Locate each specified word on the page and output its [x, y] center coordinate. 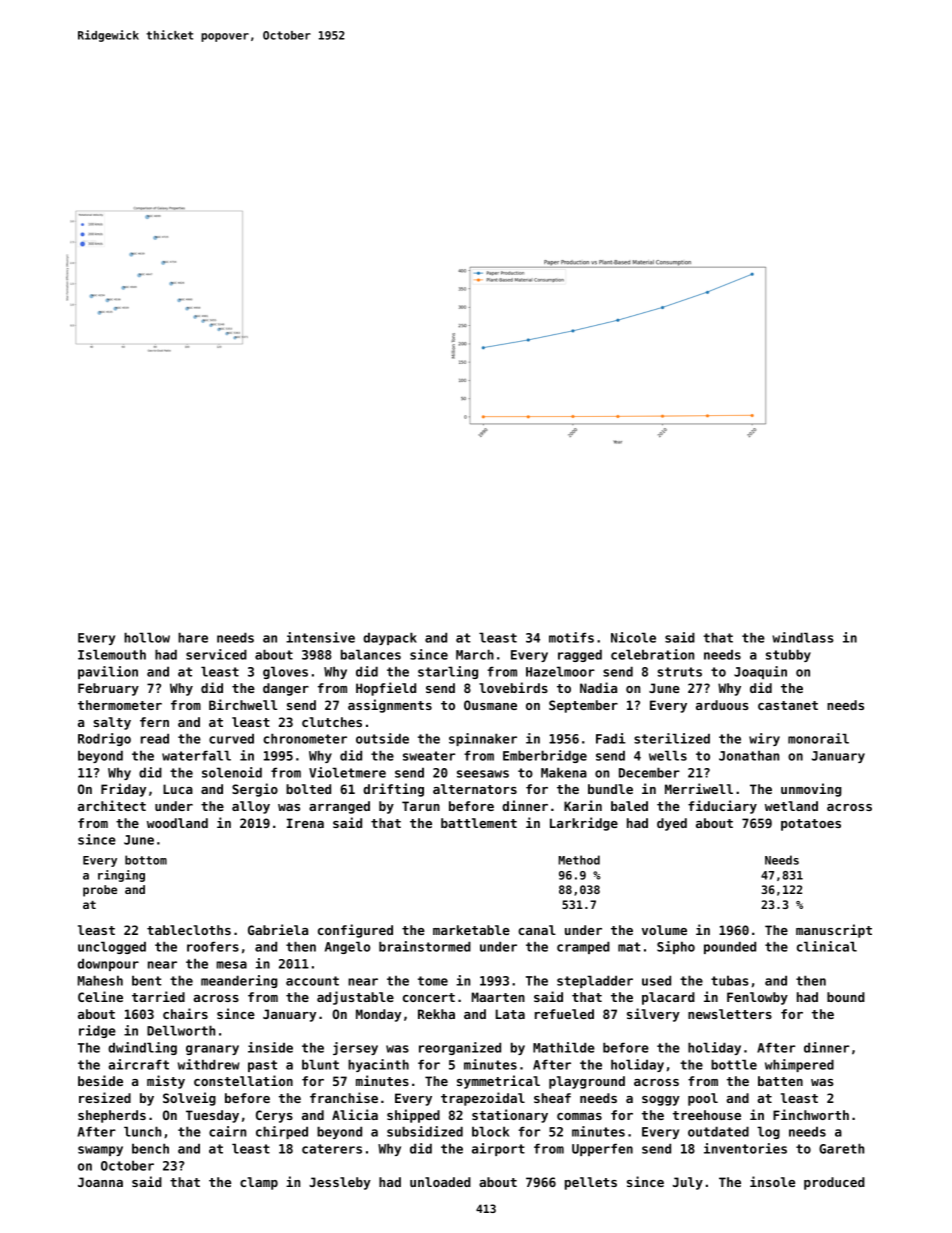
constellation [243, 1080]
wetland [791, 806]
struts [679, 672]
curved [231, 739]
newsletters [730, 1014]
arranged [339, 807]
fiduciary [722, 807]
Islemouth [112, 654]
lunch [142, 1131]
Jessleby [340, 1183]
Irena [305, 823]
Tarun [421, 806]
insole [772, 1181]
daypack [390, 638]
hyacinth [378, 1065]
